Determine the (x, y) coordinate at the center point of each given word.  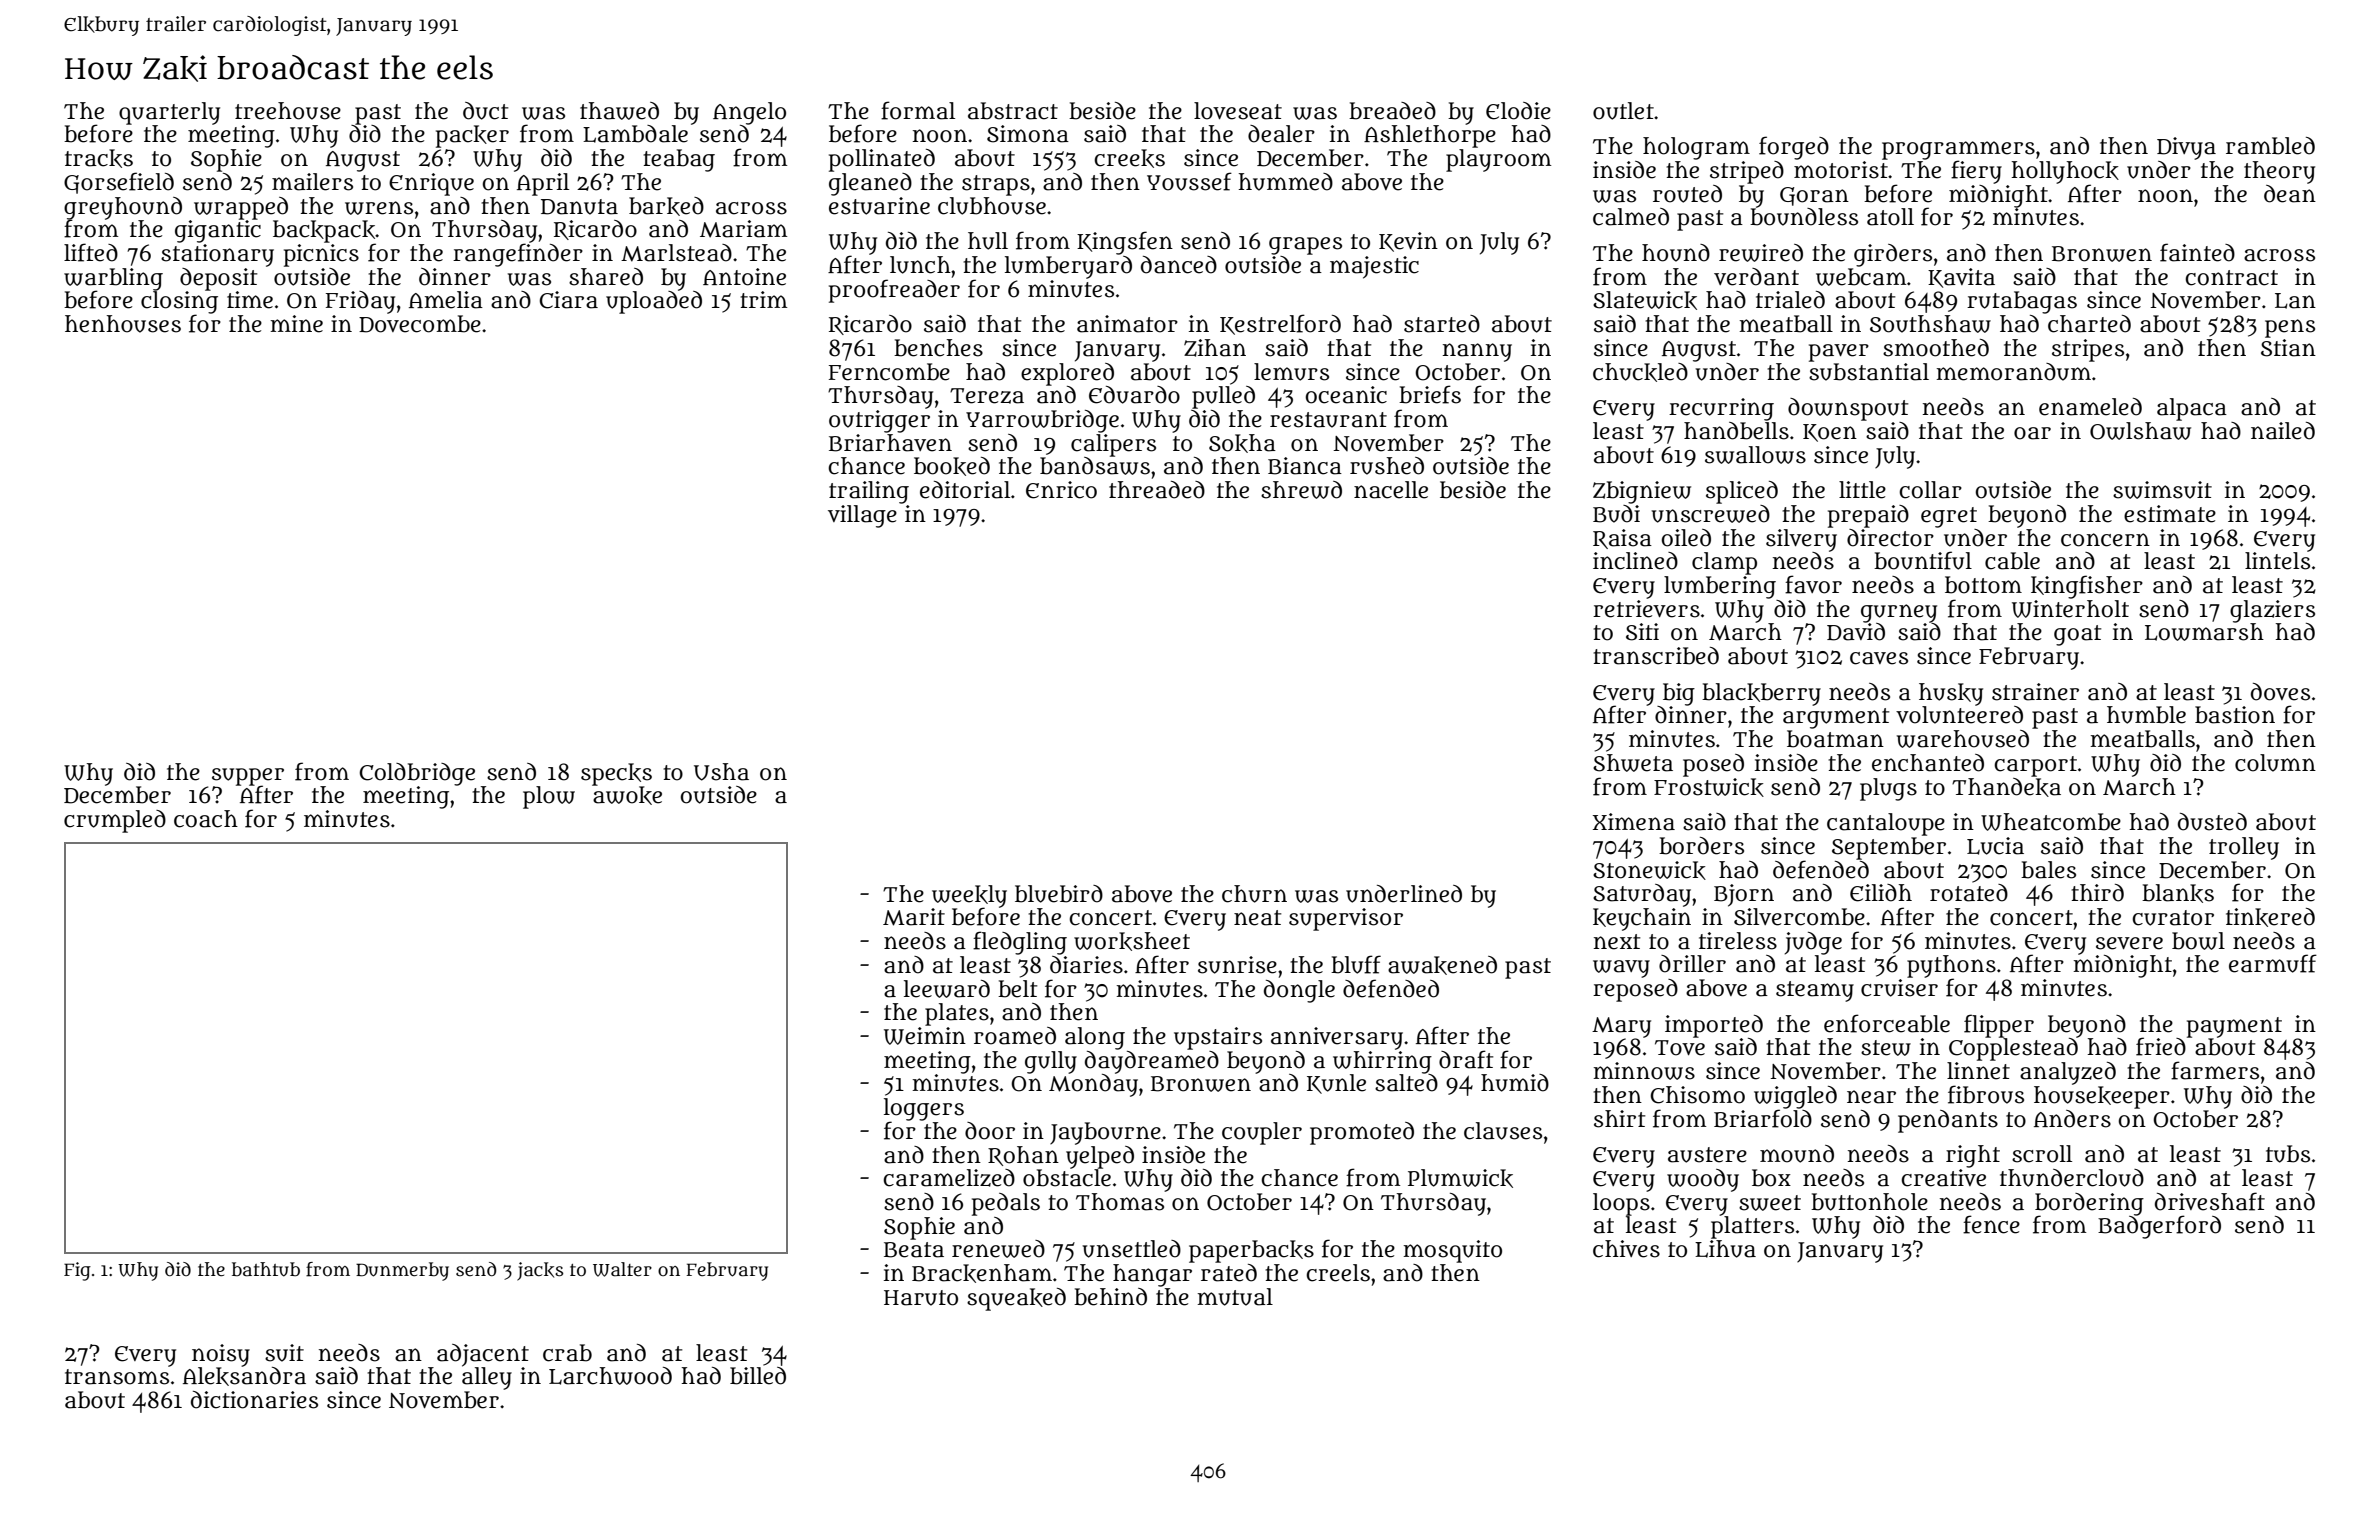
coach (206, 819)
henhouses (123, 324)
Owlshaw (2140, 431)
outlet (1623, 111)
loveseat (1238, 111)
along (1095, 1038)
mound (1797, 1154)
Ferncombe (889, 372)
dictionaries (254, 1400)
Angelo (749, 113)
